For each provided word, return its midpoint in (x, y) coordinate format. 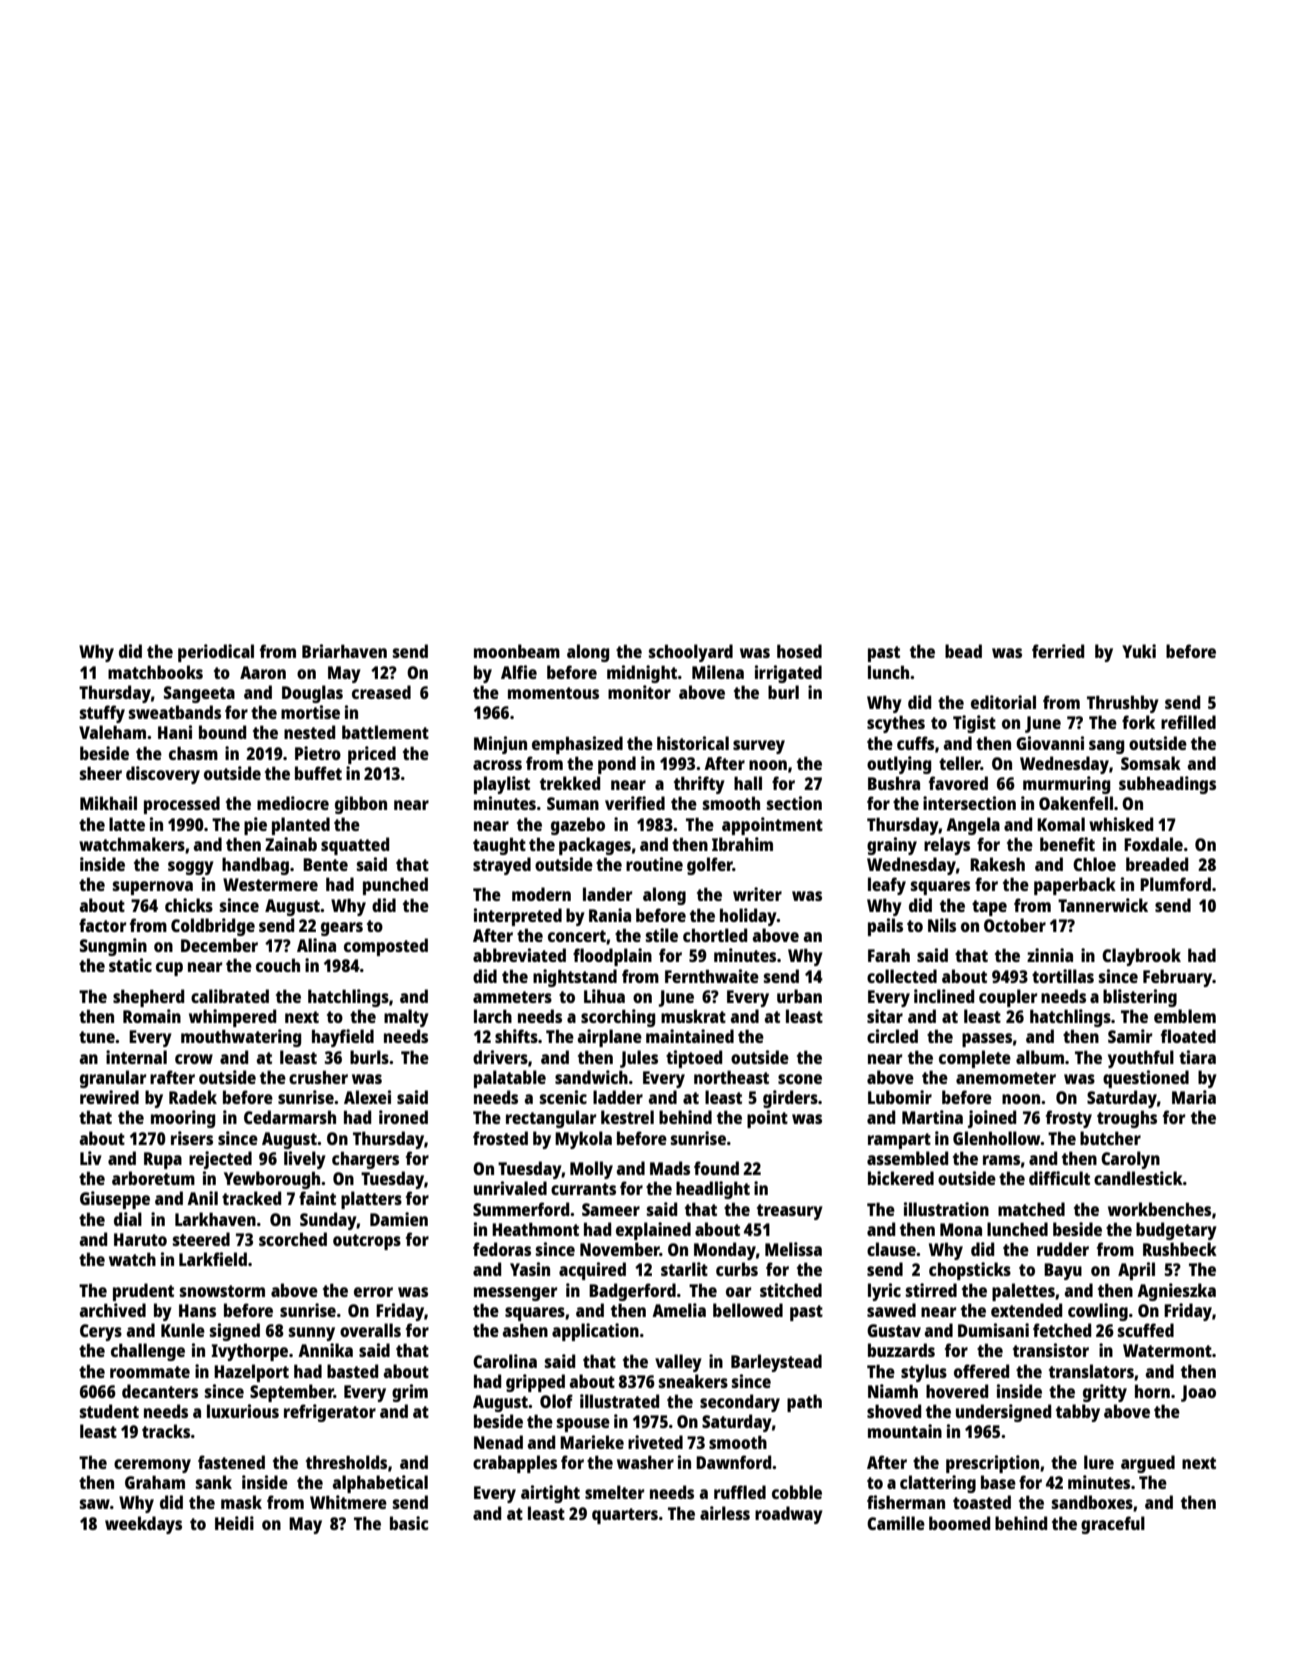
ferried (1058, 651)
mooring (183, 1119)
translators (1091, 1371)
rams (1001, 1160)
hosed (799, 651)
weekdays (143, 1525)
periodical (216, 653)
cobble (797, 1492)
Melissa (793, 1249)
